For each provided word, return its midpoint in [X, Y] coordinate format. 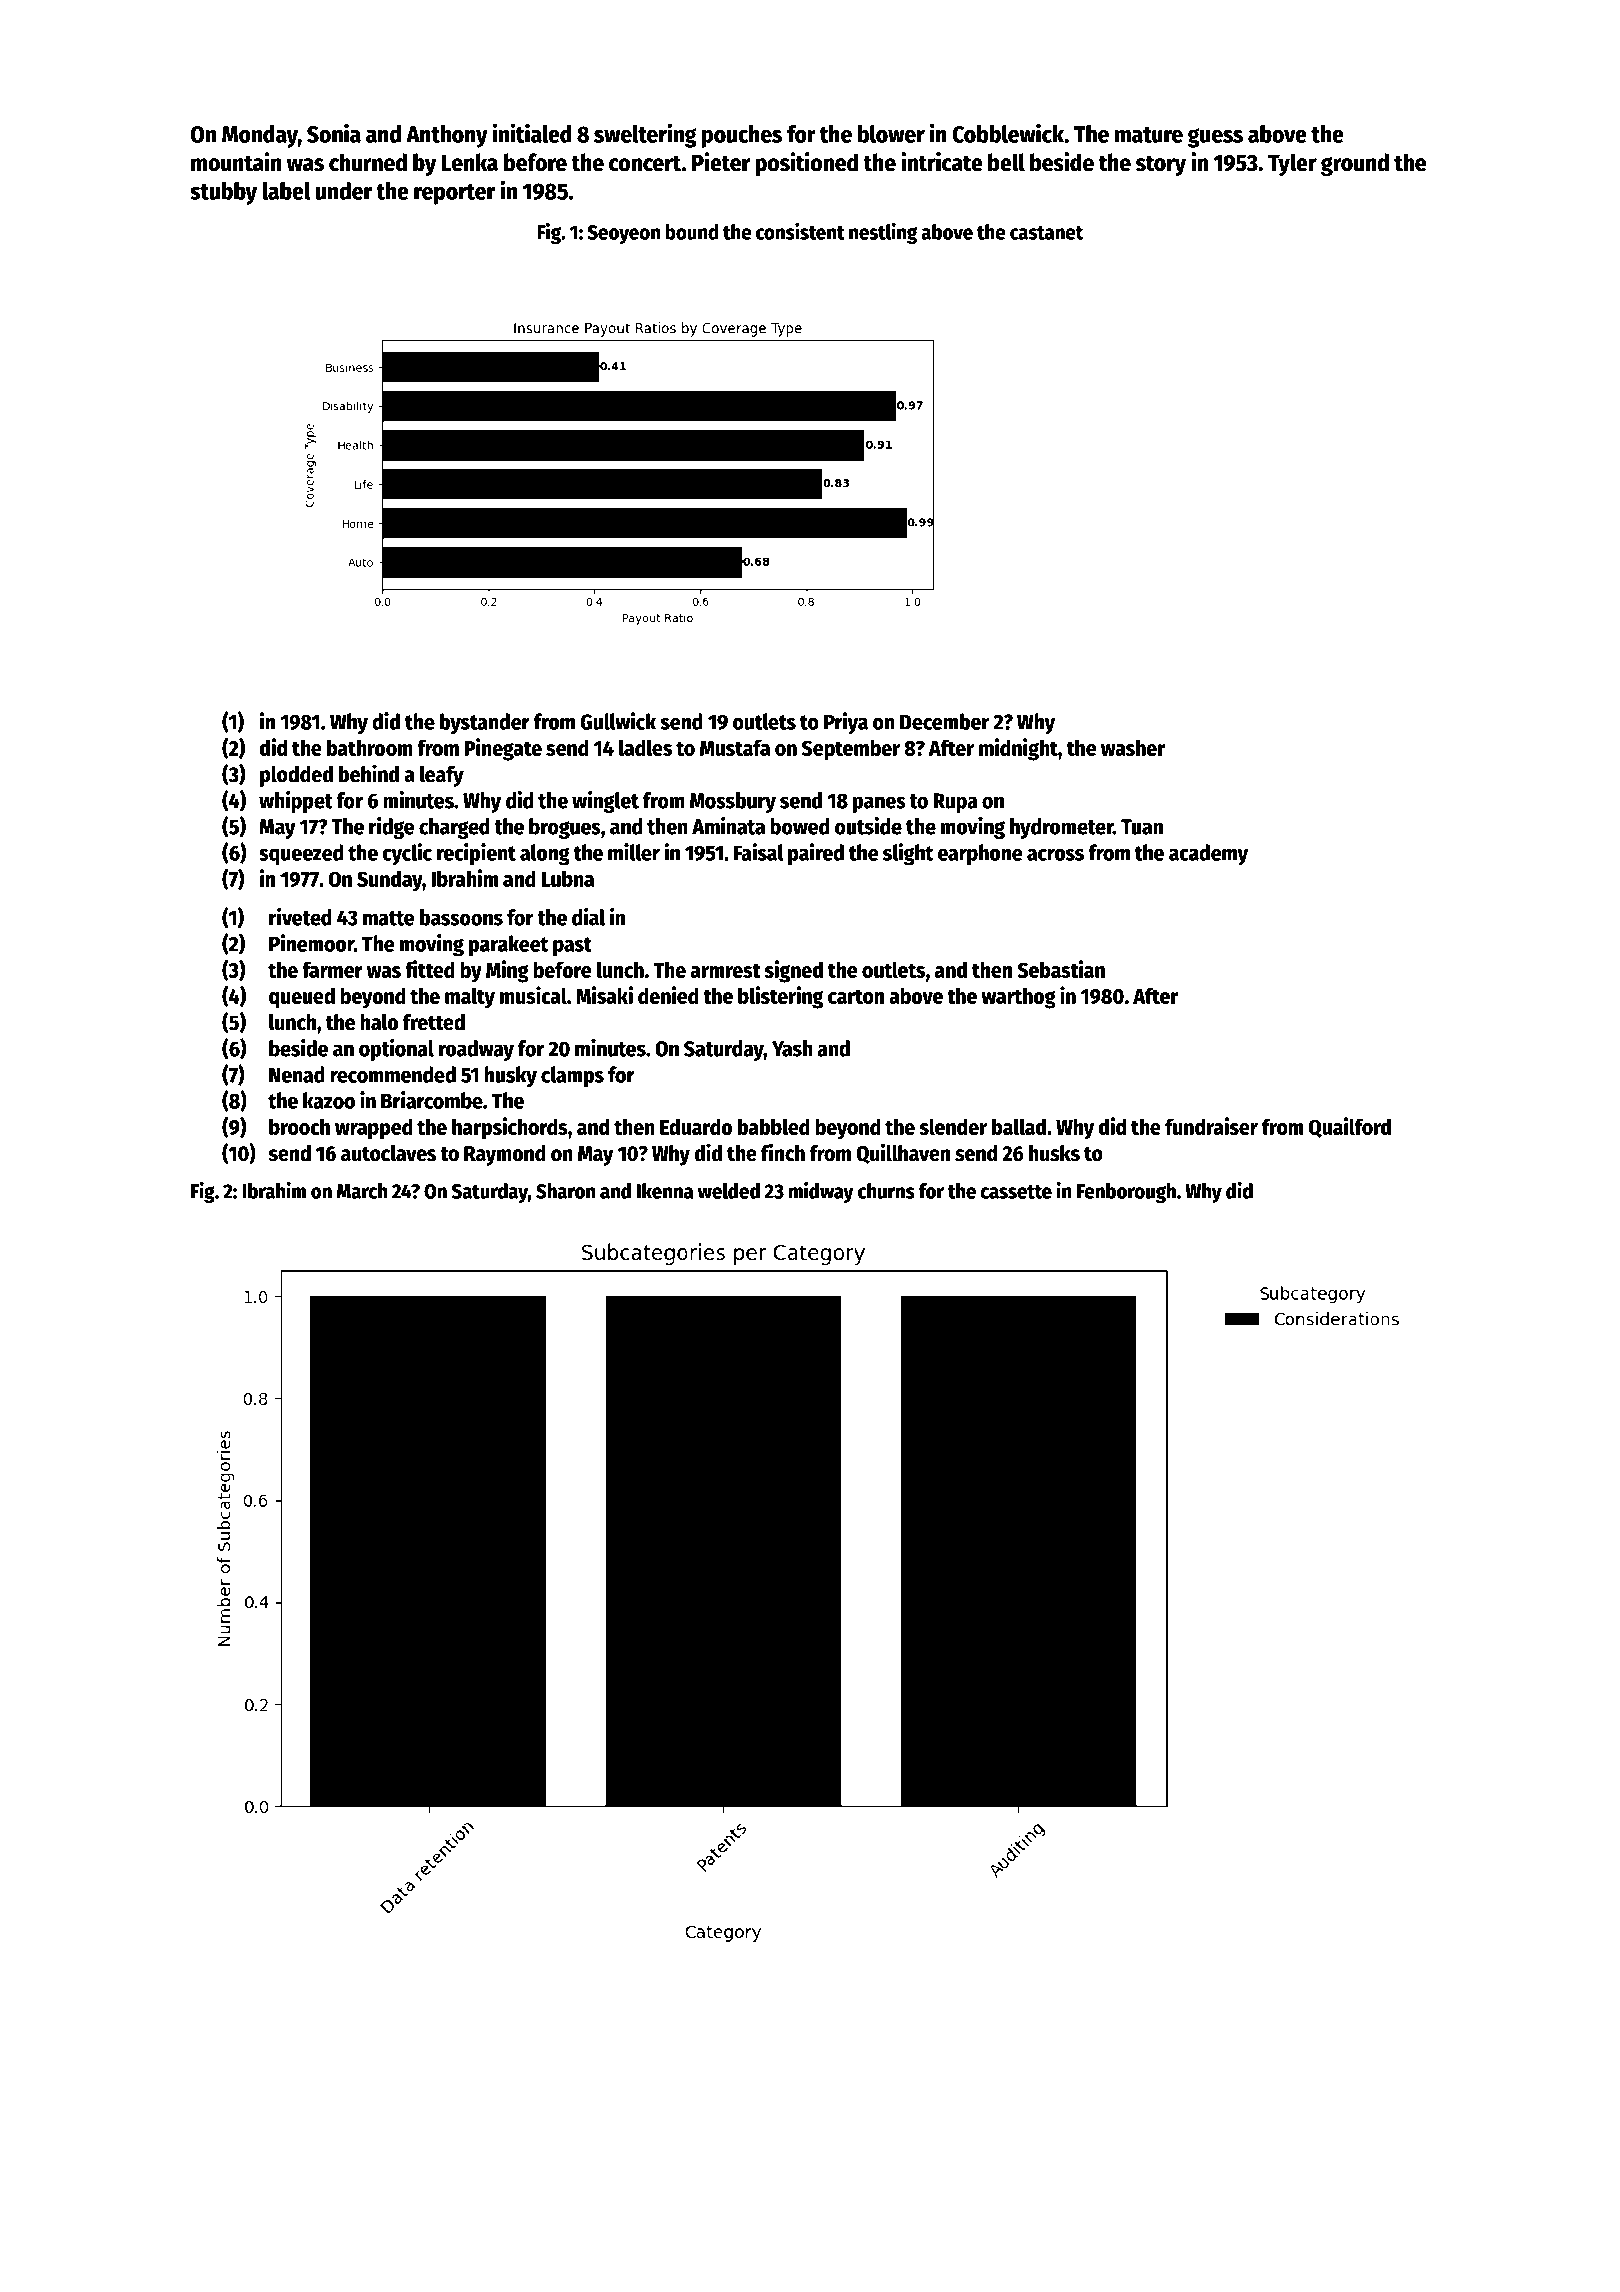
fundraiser [1211, 1126]
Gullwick [618, 721]
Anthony [447, 136]
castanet [1046, 233]
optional [396, 1050]
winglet [605, 802]
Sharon [565, 1191]
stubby [223, 193]
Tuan [1142, 827]
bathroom [370, 747]
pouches [742, 136]
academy [1208, 854]
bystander [485, 723]
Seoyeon [623, 234]
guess [1215, 138]
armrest [725, 970]
